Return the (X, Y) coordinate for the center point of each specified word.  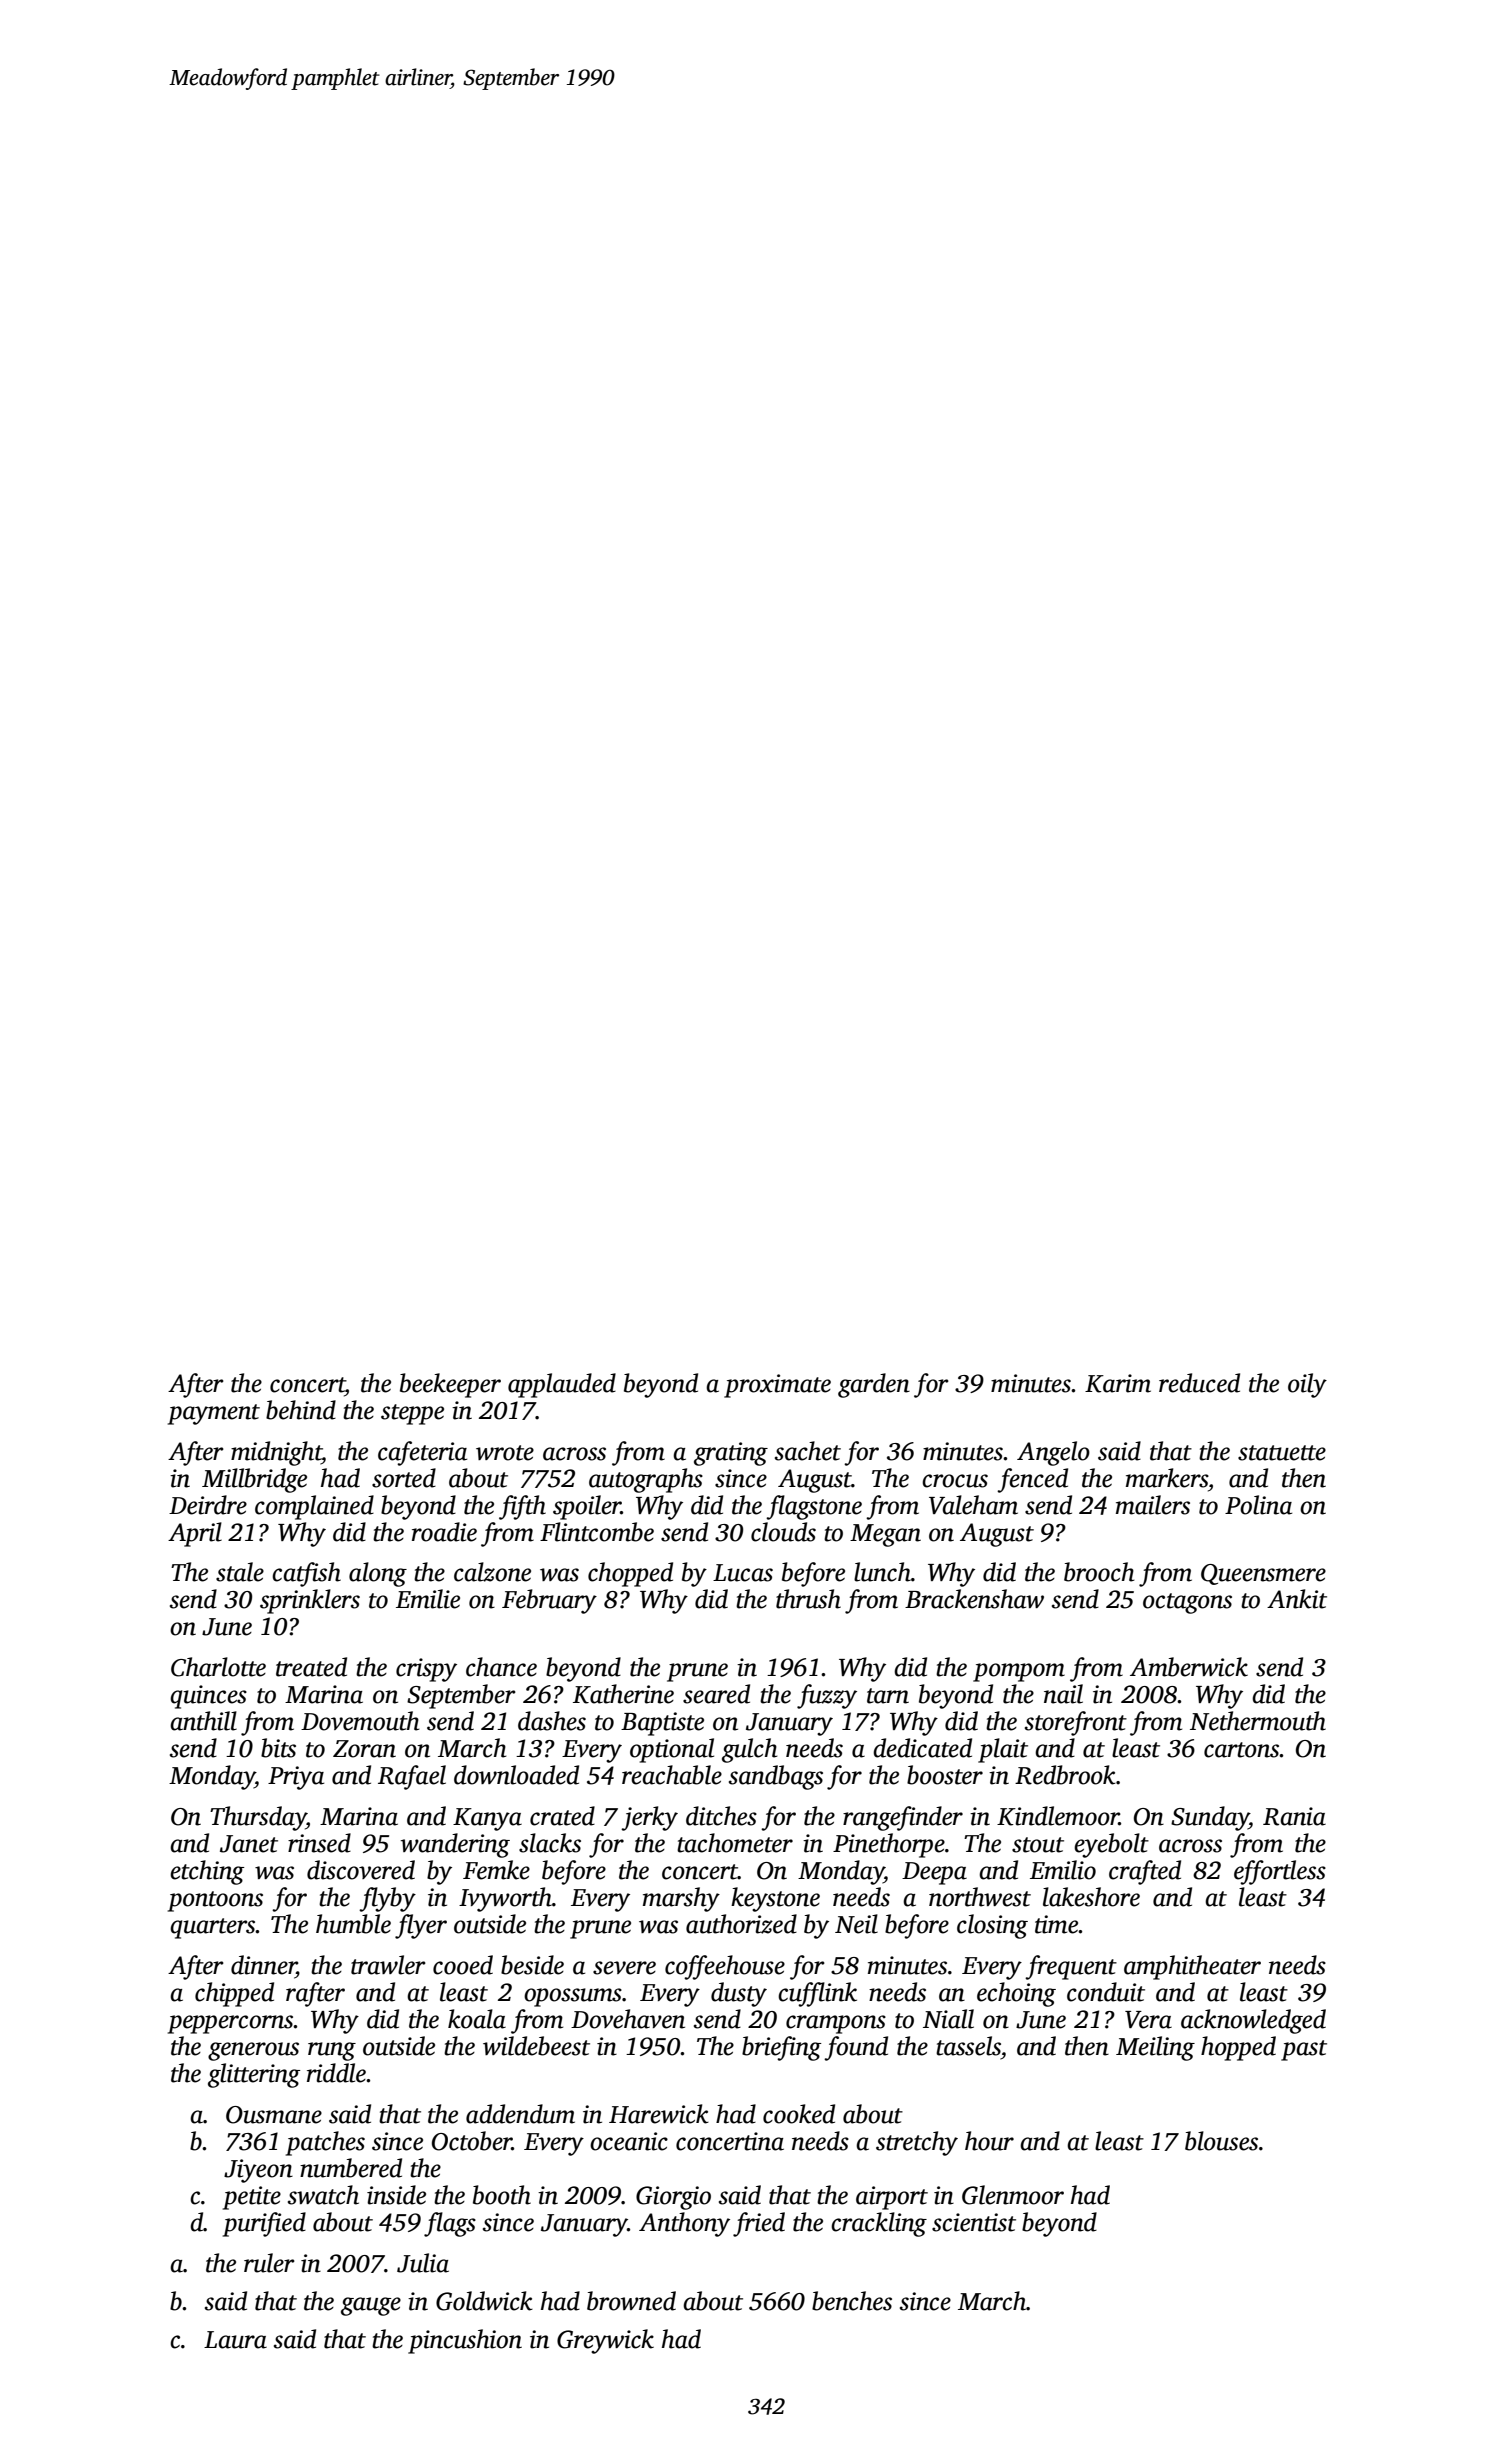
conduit (1106, 1992)
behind (301, 1410)
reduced (1199, 1383)
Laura (235, 2340)
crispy (426, 1670)
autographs (646, 1480)
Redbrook (1065, 1775)
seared (716, 1694)
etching (207, 1872)
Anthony (684, 2224)
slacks (550, 1843)
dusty (739, 1994)
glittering (254, 2075)
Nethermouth (1258, 1721)
